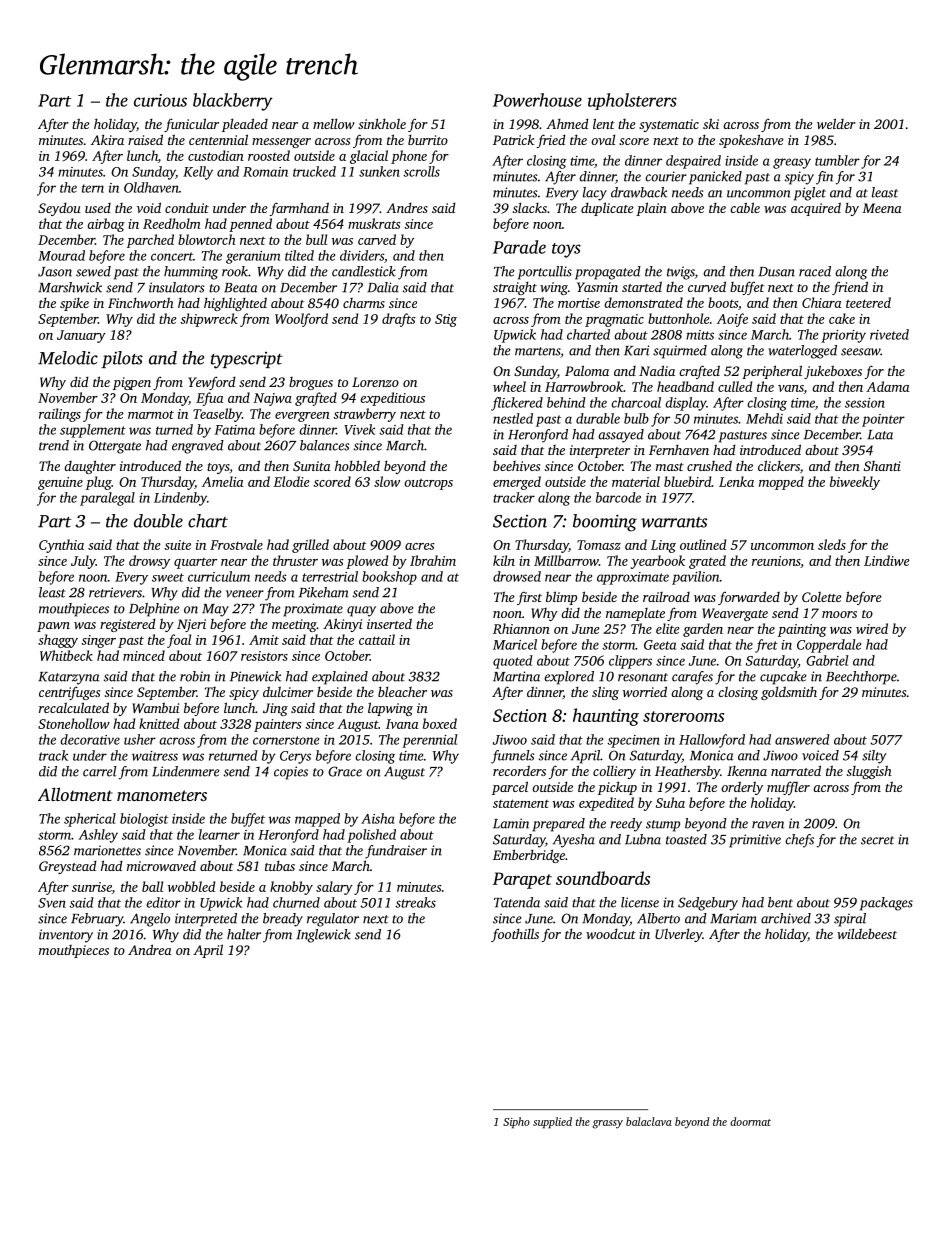 This image has height=1233, width=952. Describe the element at coordinates (815, 271) in the image. I see `raced` at that location.
